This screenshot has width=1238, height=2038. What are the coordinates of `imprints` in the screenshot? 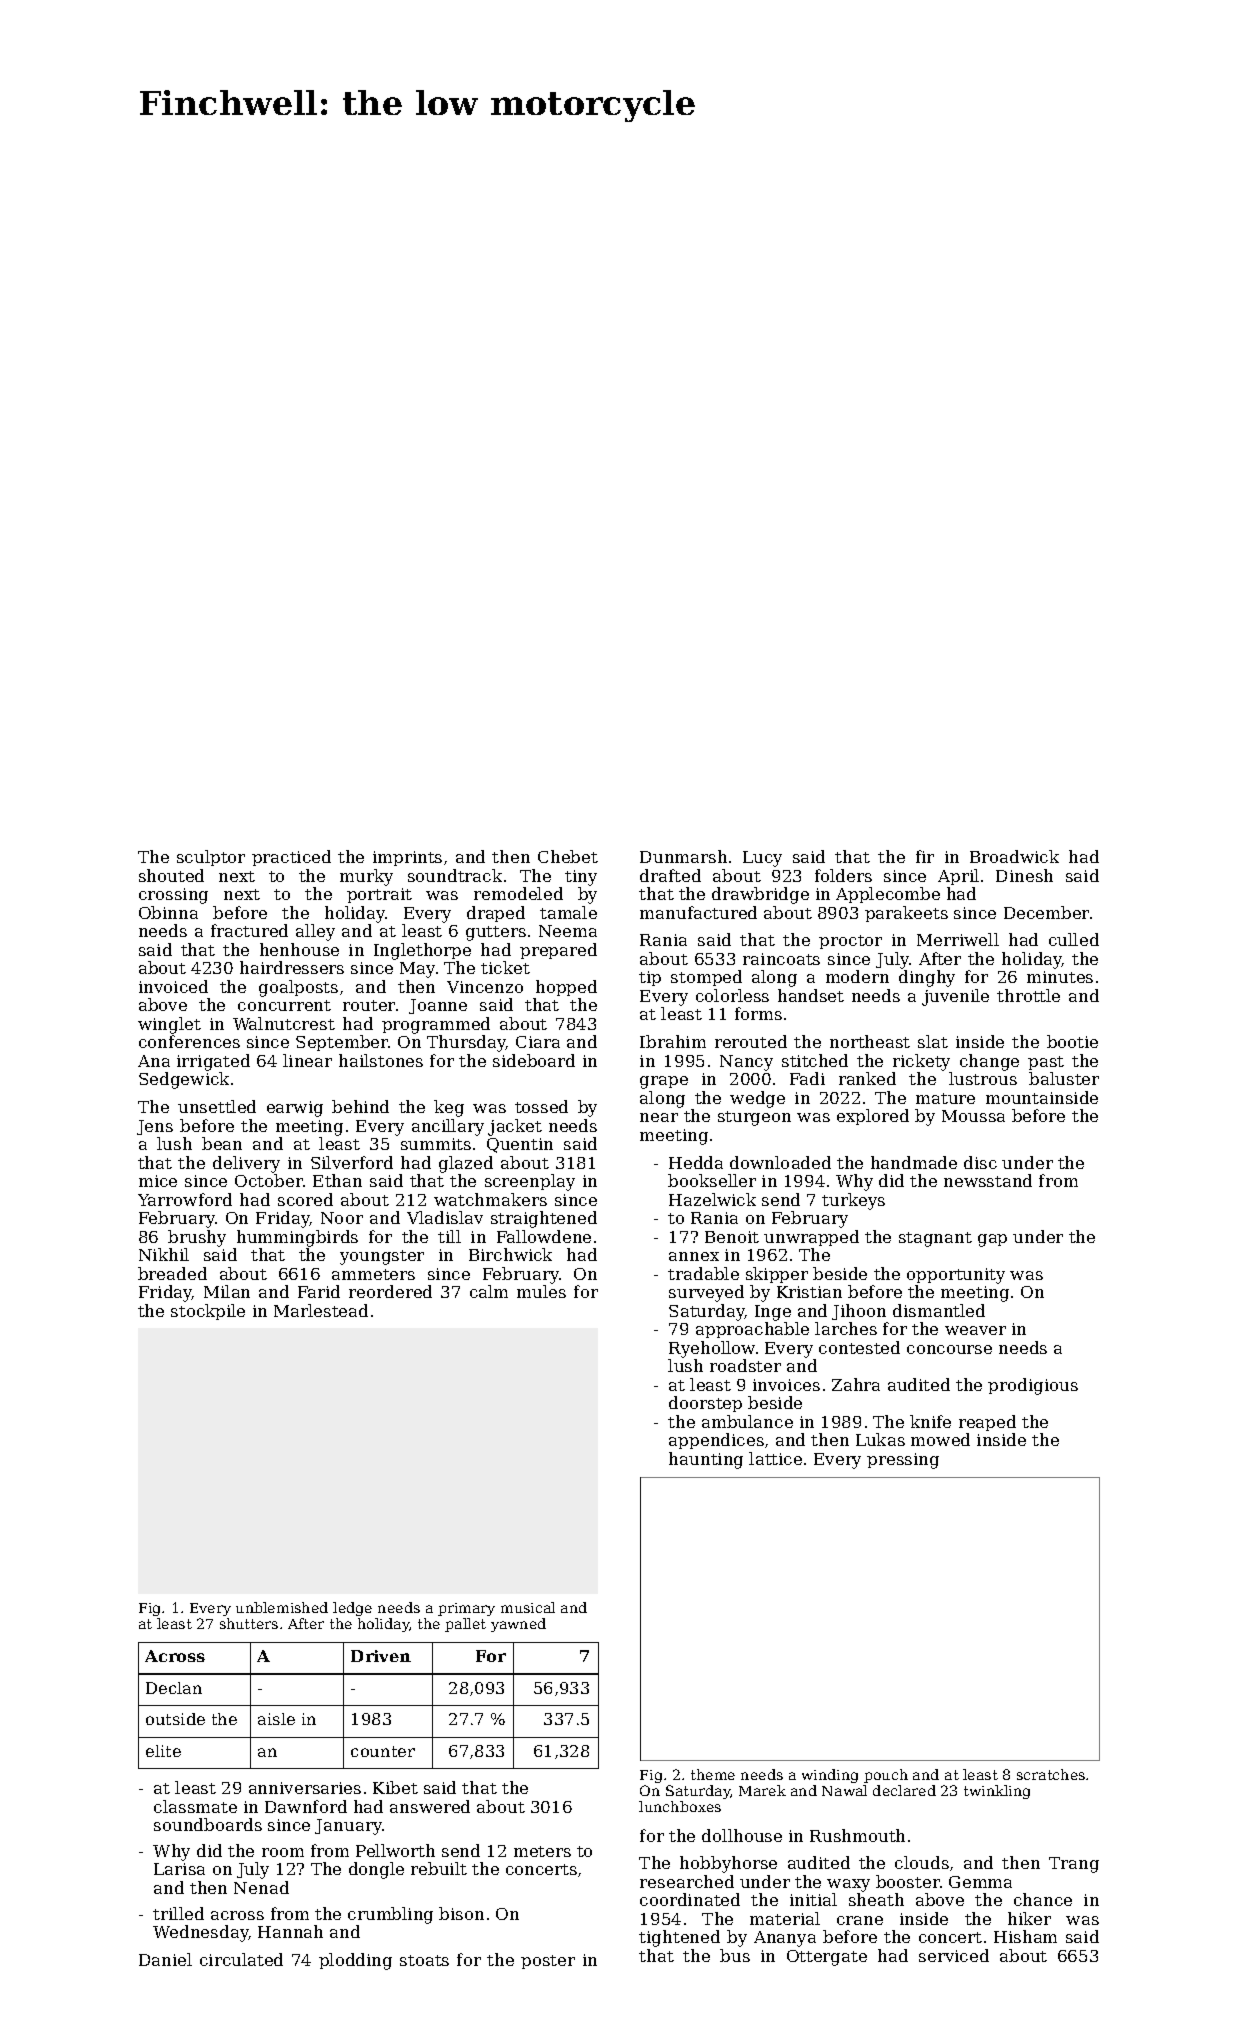 It's located at (407, 858).
